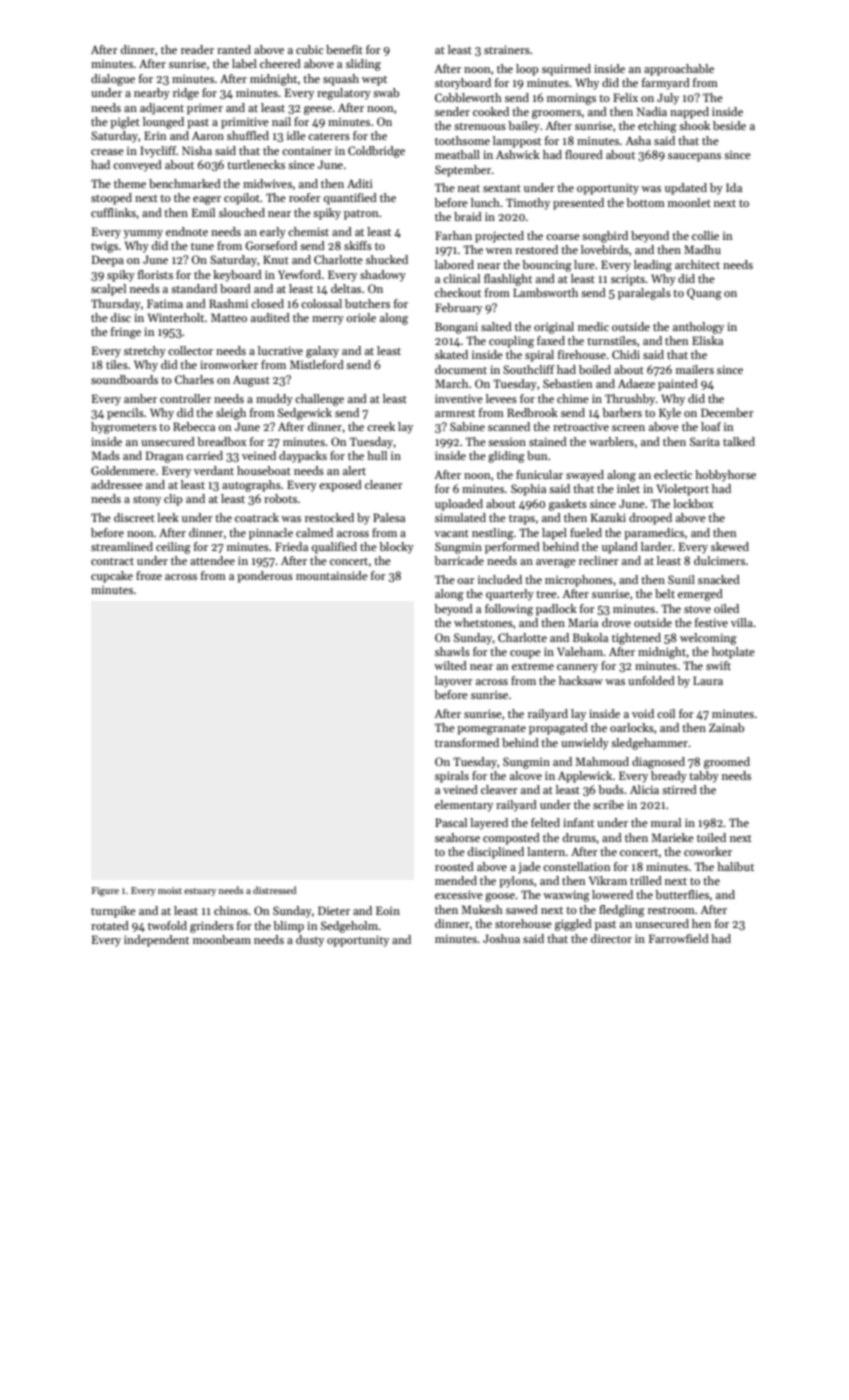  I want to click on February, so click(458, 309).
